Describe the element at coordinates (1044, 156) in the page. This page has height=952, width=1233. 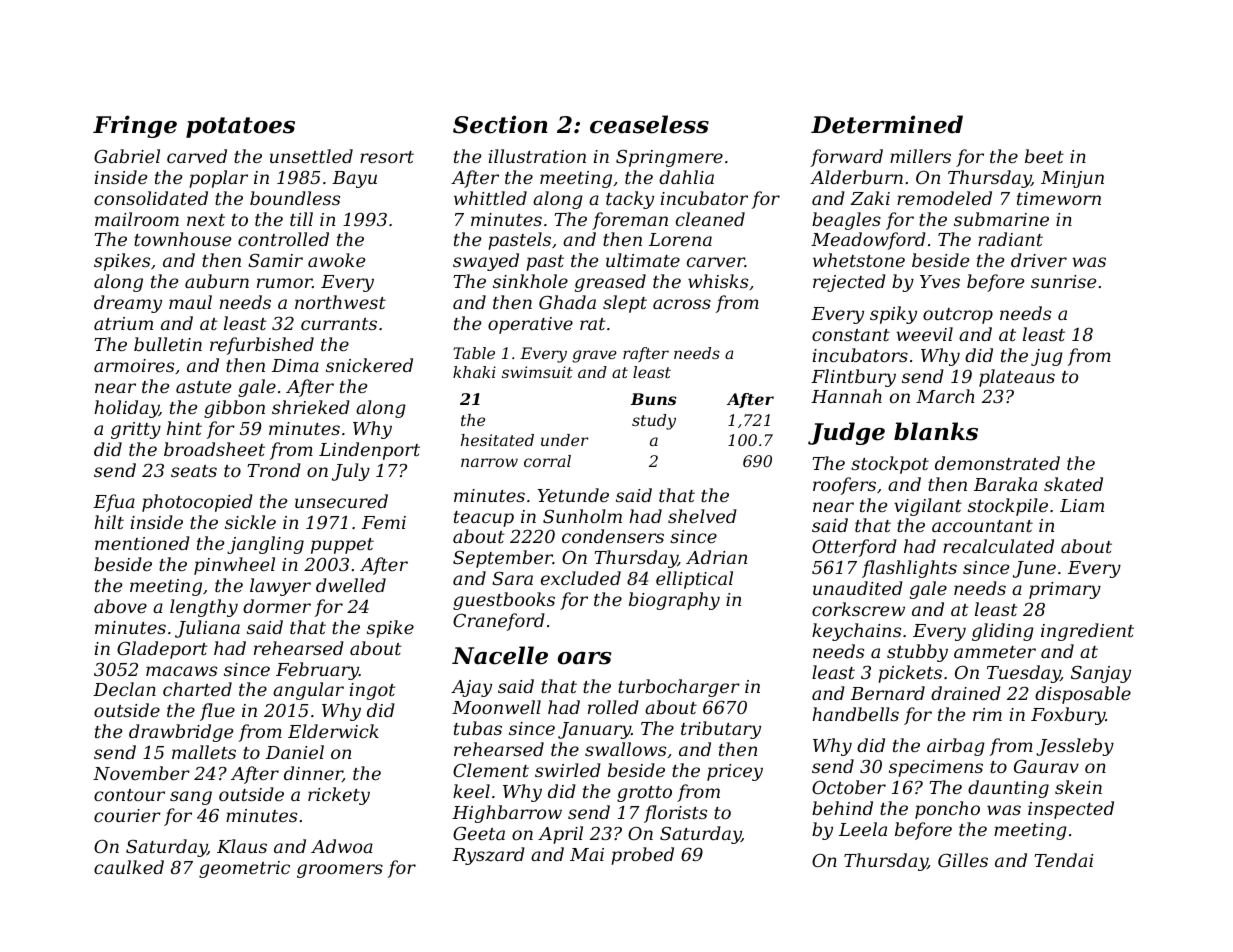
I see `beet` at that location.
